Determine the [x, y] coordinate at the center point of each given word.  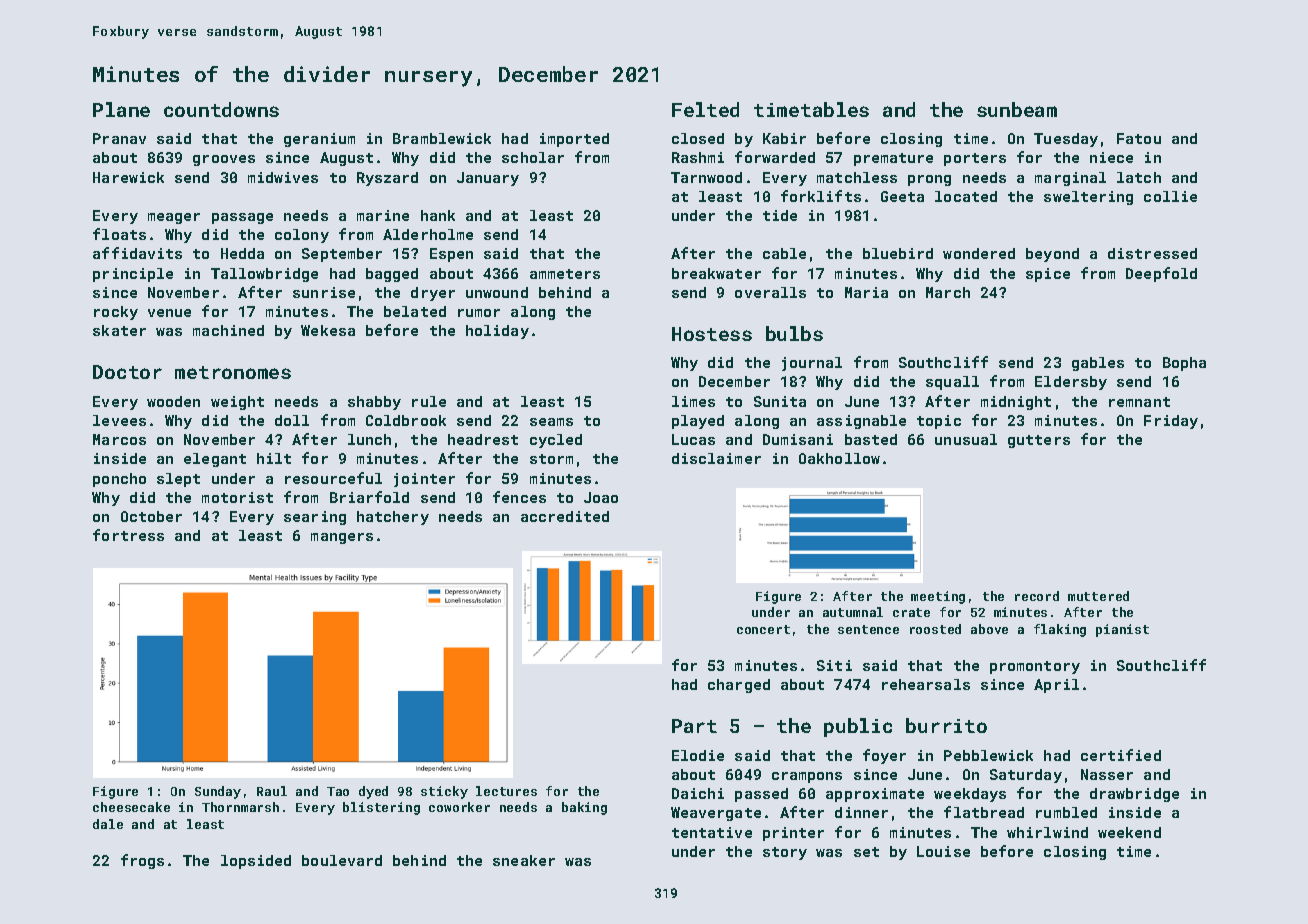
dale [108, 824]
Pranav [119, 138]
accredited [565, 516]
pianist [1122, 630]
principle [133, 275]
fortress [128, 535]
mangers [342, 538]
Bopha [1184, 364]
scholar [533, 157]
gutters [1039, 441]
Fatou [1139, 138]
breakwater [716, 273]
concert [763, 629]
